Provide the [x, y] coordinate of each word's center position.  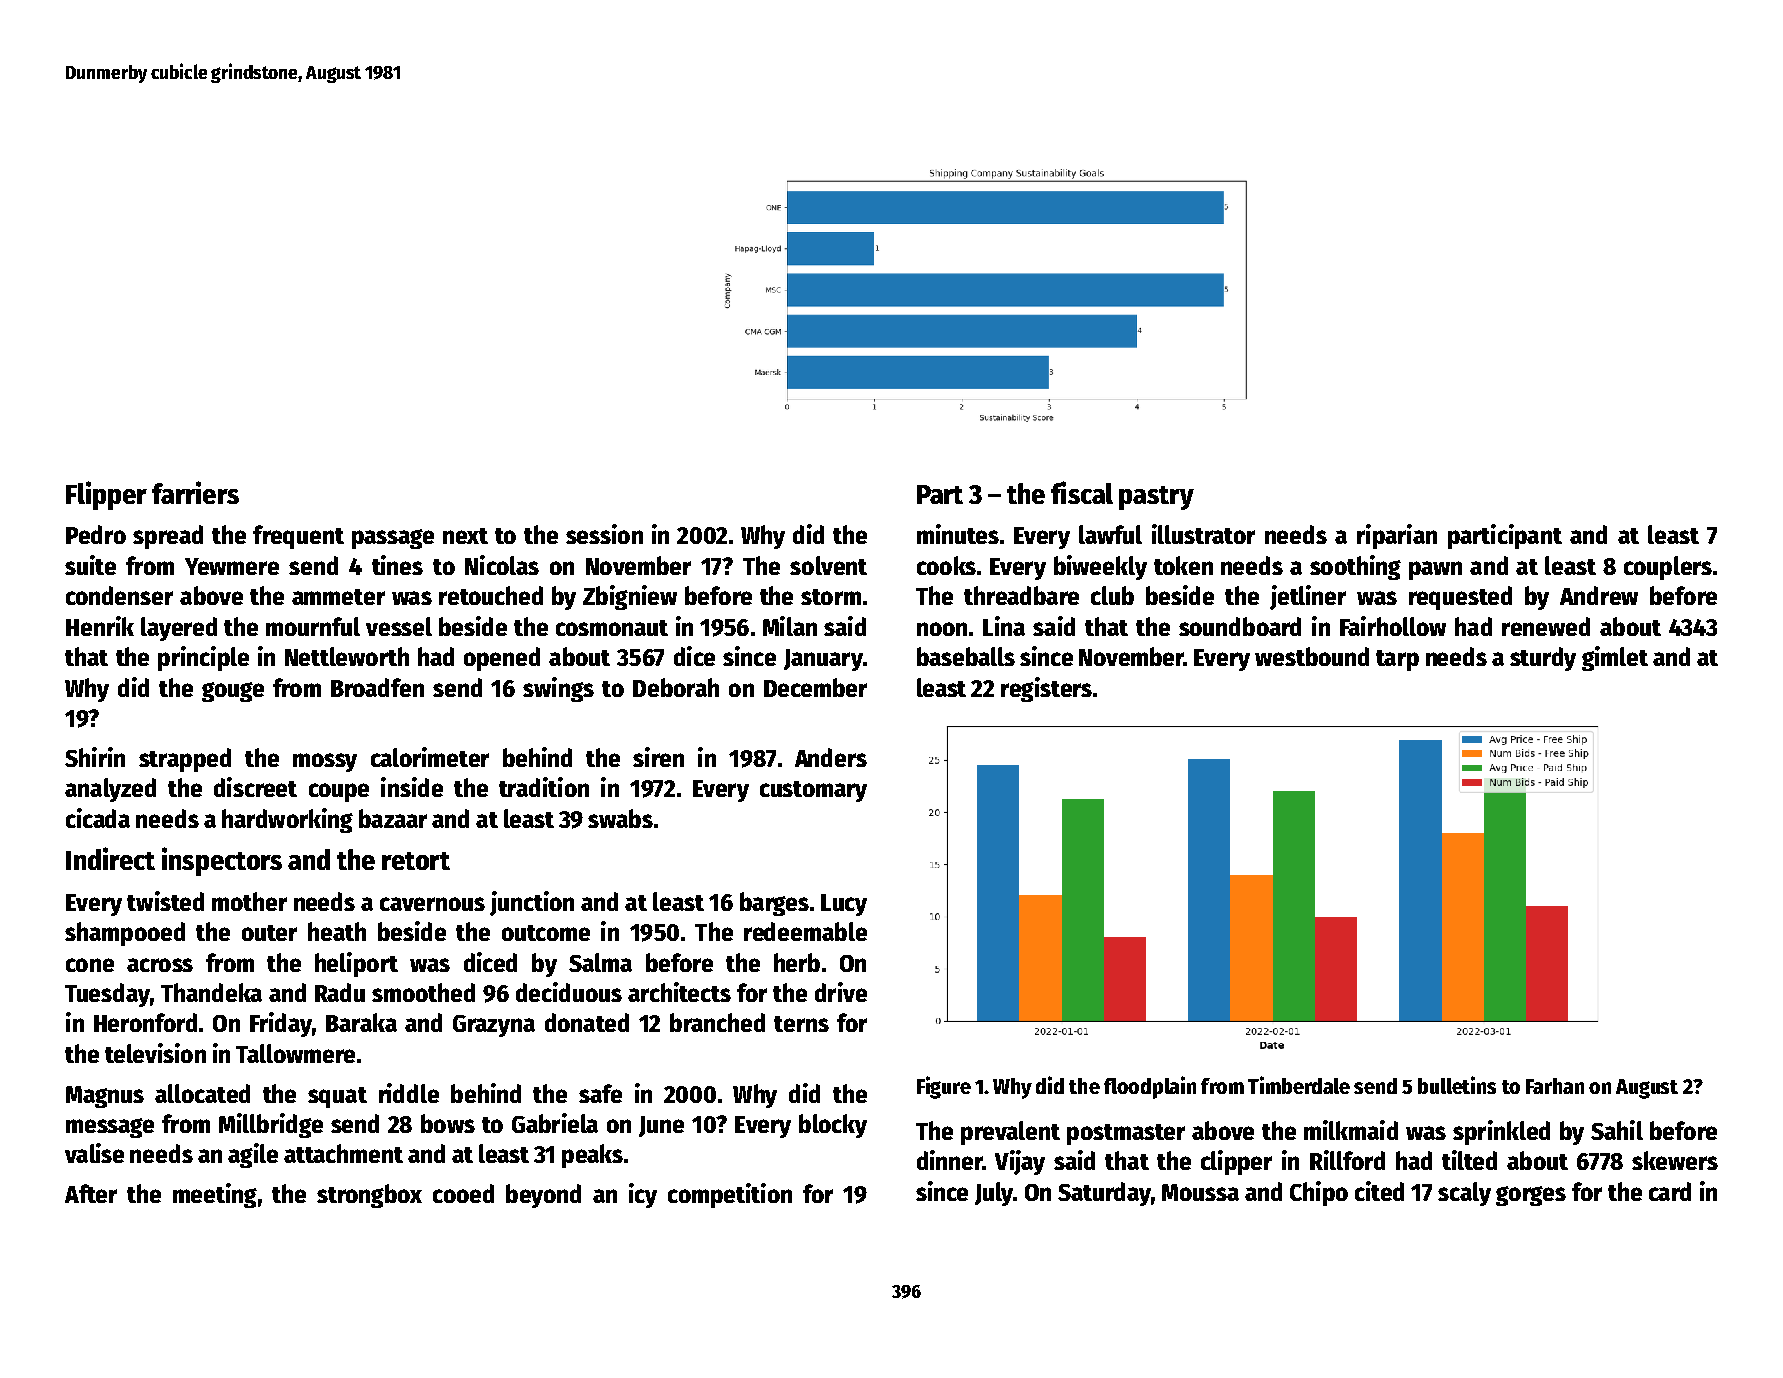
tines [397, 565]
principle [203, 658]
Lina [1004, 626]
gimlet [1615, 658]
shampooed [125, 934]
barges [774, 904]
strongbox [369, 1196]
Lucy [844, 905]
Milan [790, 626]
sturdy [1543, 659]
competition [730, 1195]
